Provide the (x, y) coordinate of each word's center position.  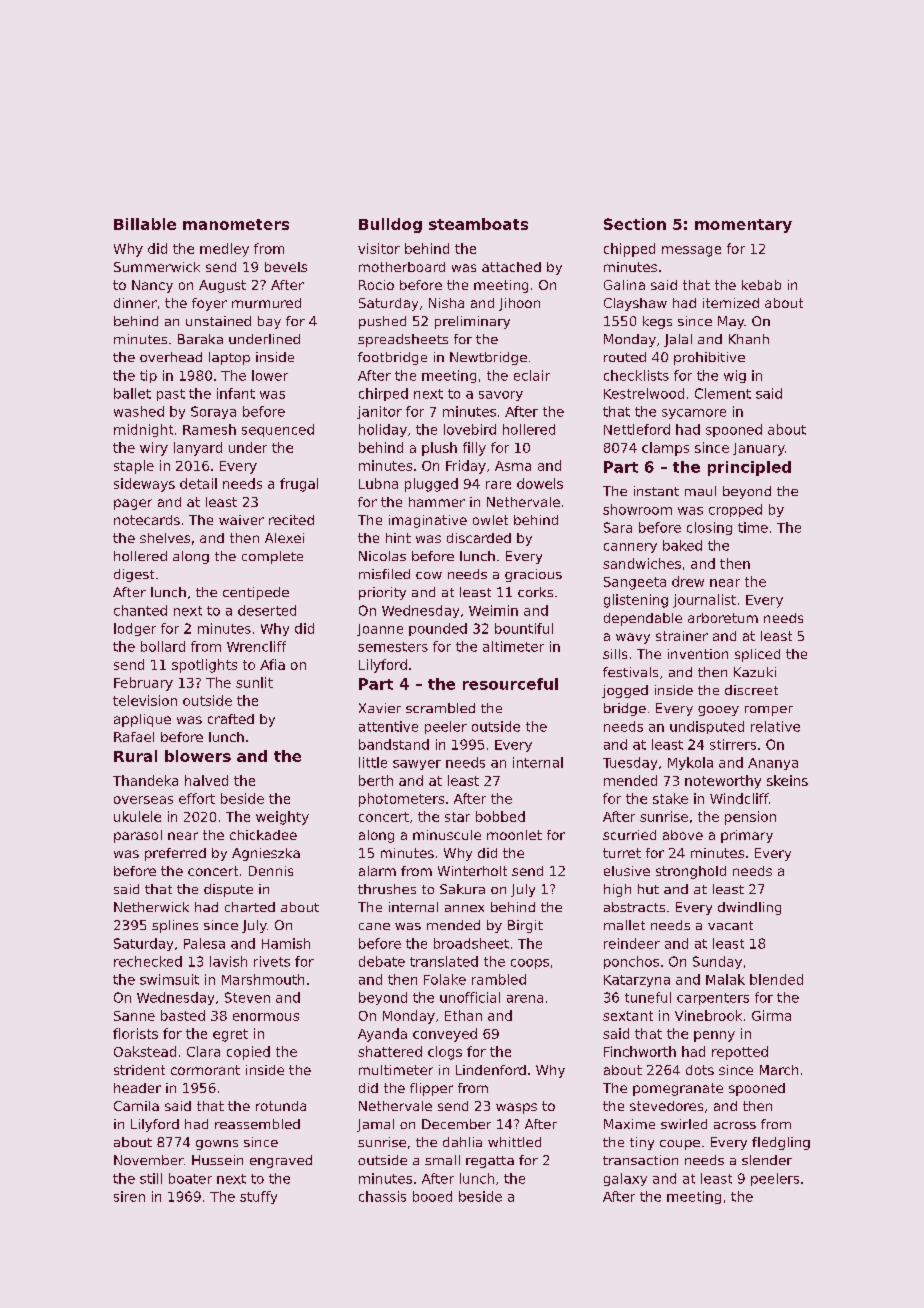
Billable (145, 224)
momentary (743, 226)
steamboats (478, 224)
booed (432, 1196)
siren (129, 1196)
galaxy (625, 1179)
